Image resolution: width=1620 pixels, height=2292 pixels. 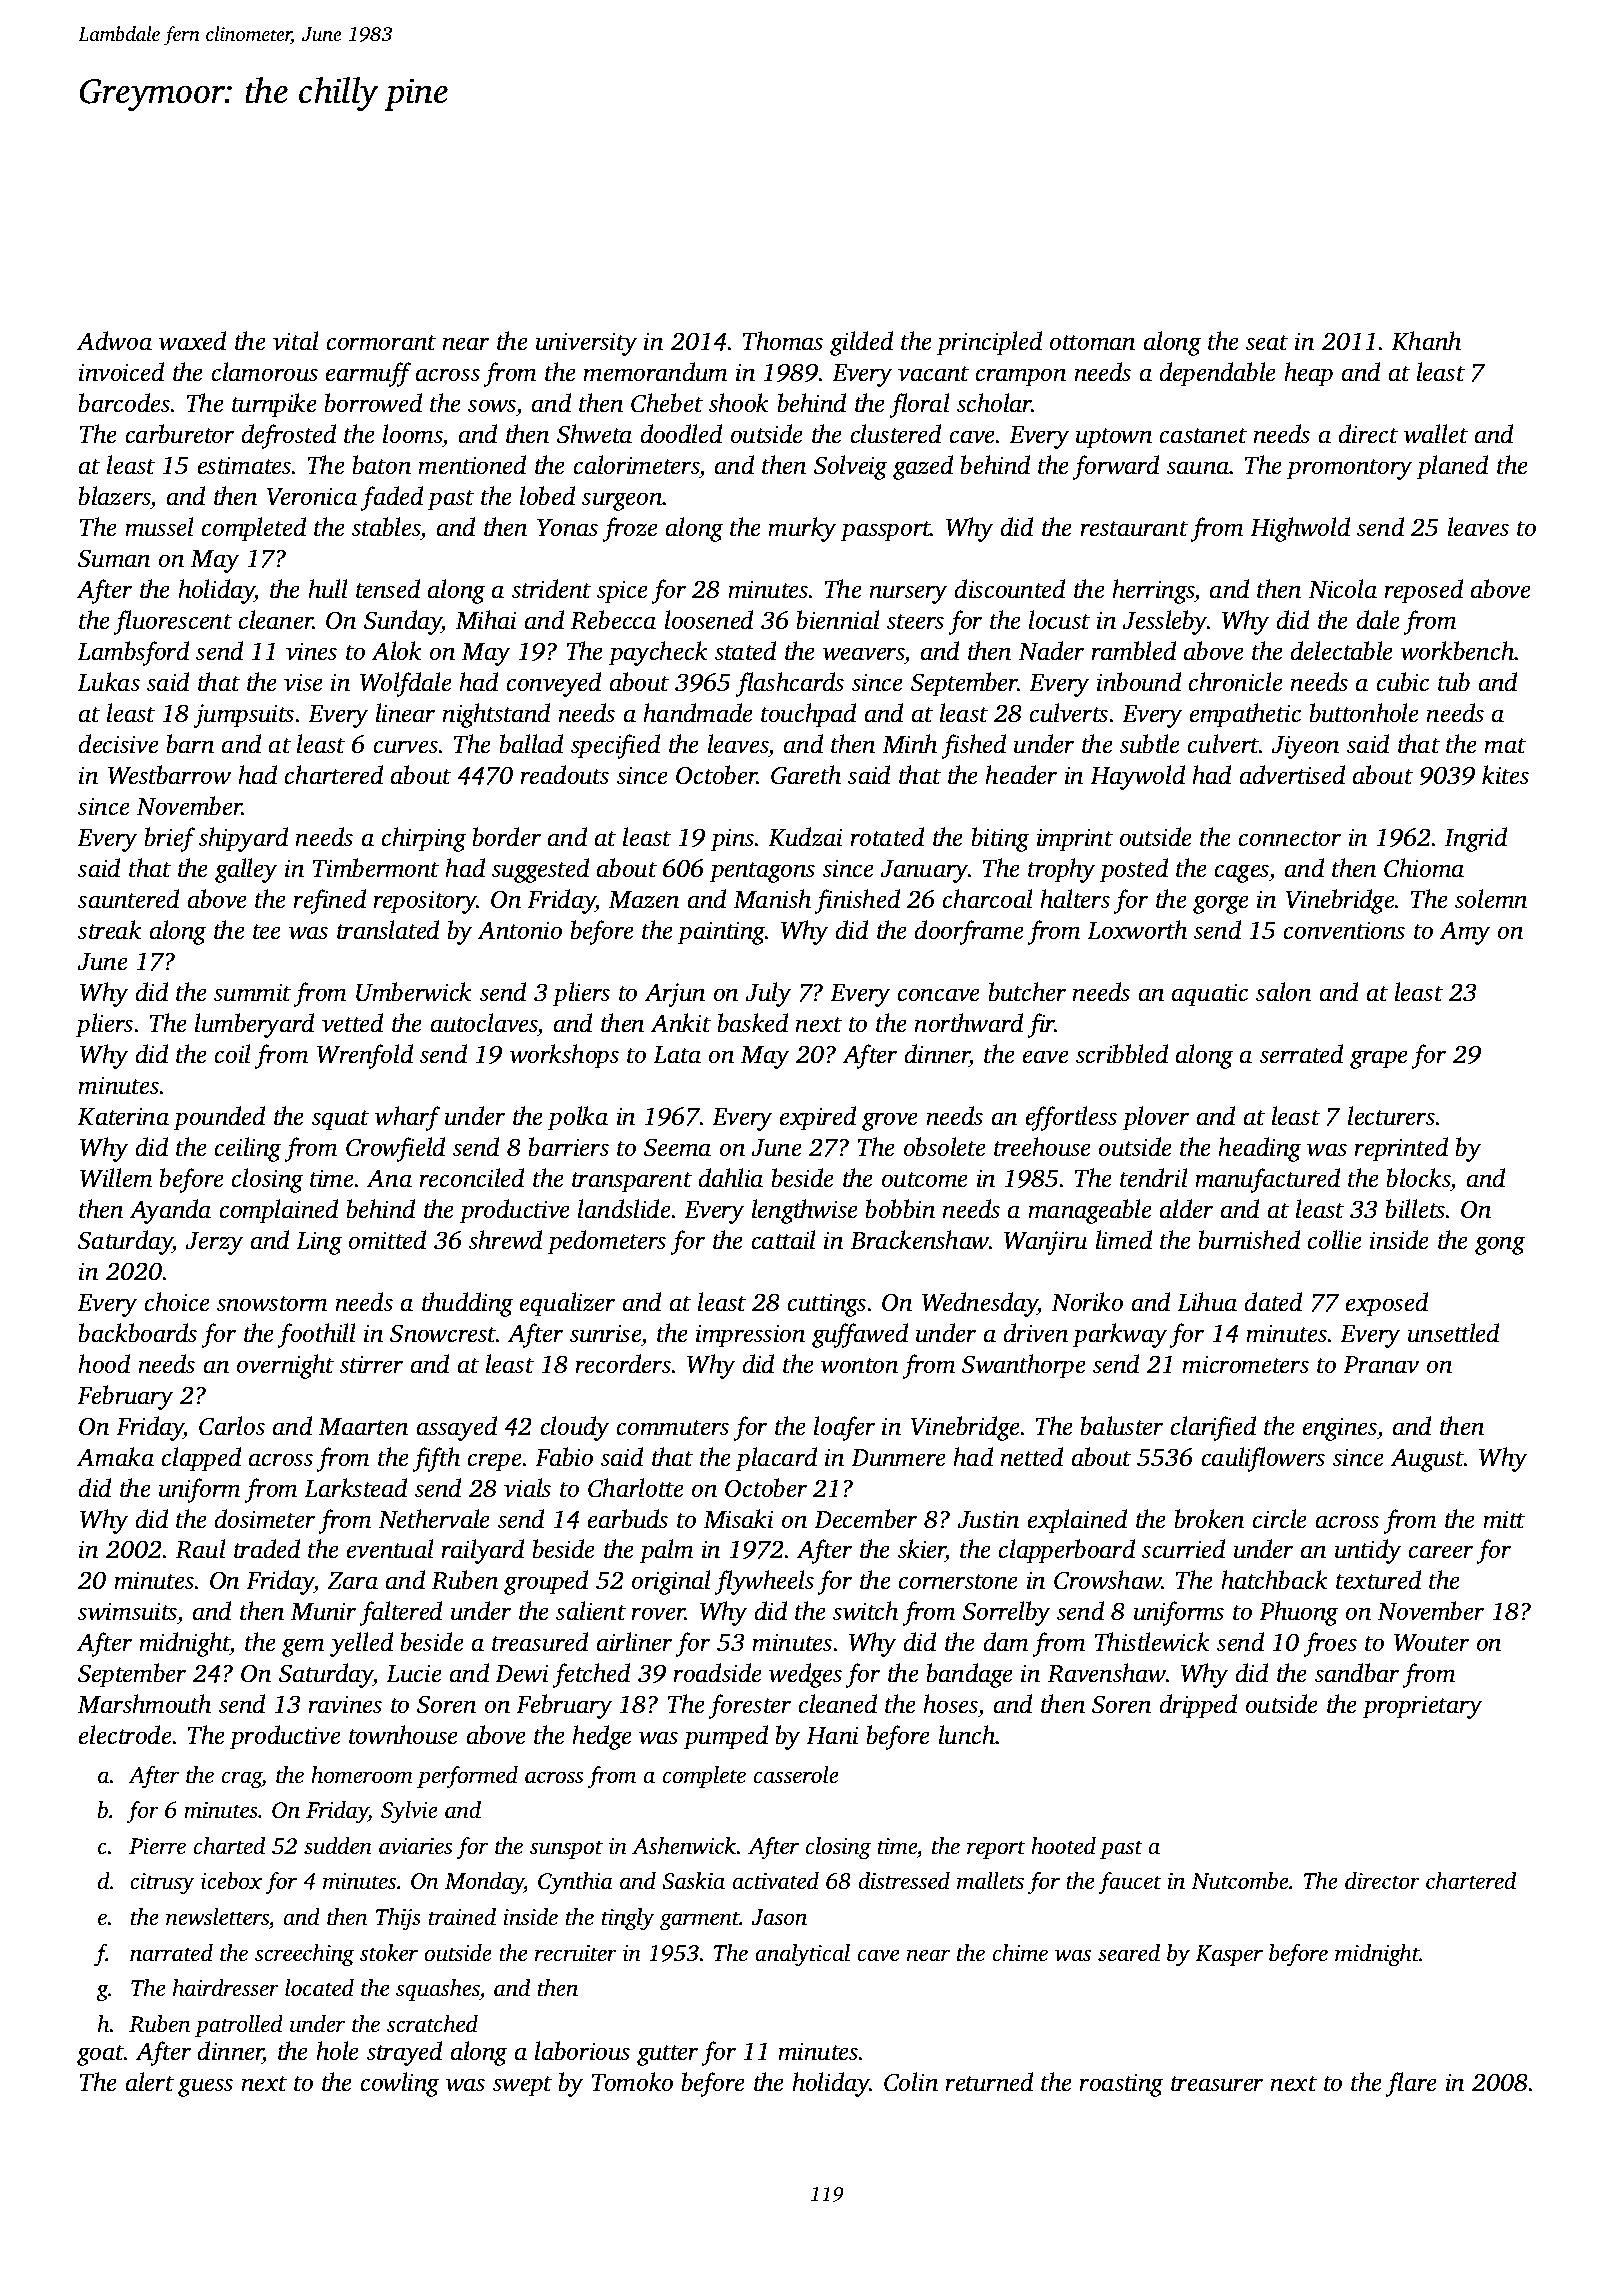 I want to click on original, so click(x=671, y=1582).
